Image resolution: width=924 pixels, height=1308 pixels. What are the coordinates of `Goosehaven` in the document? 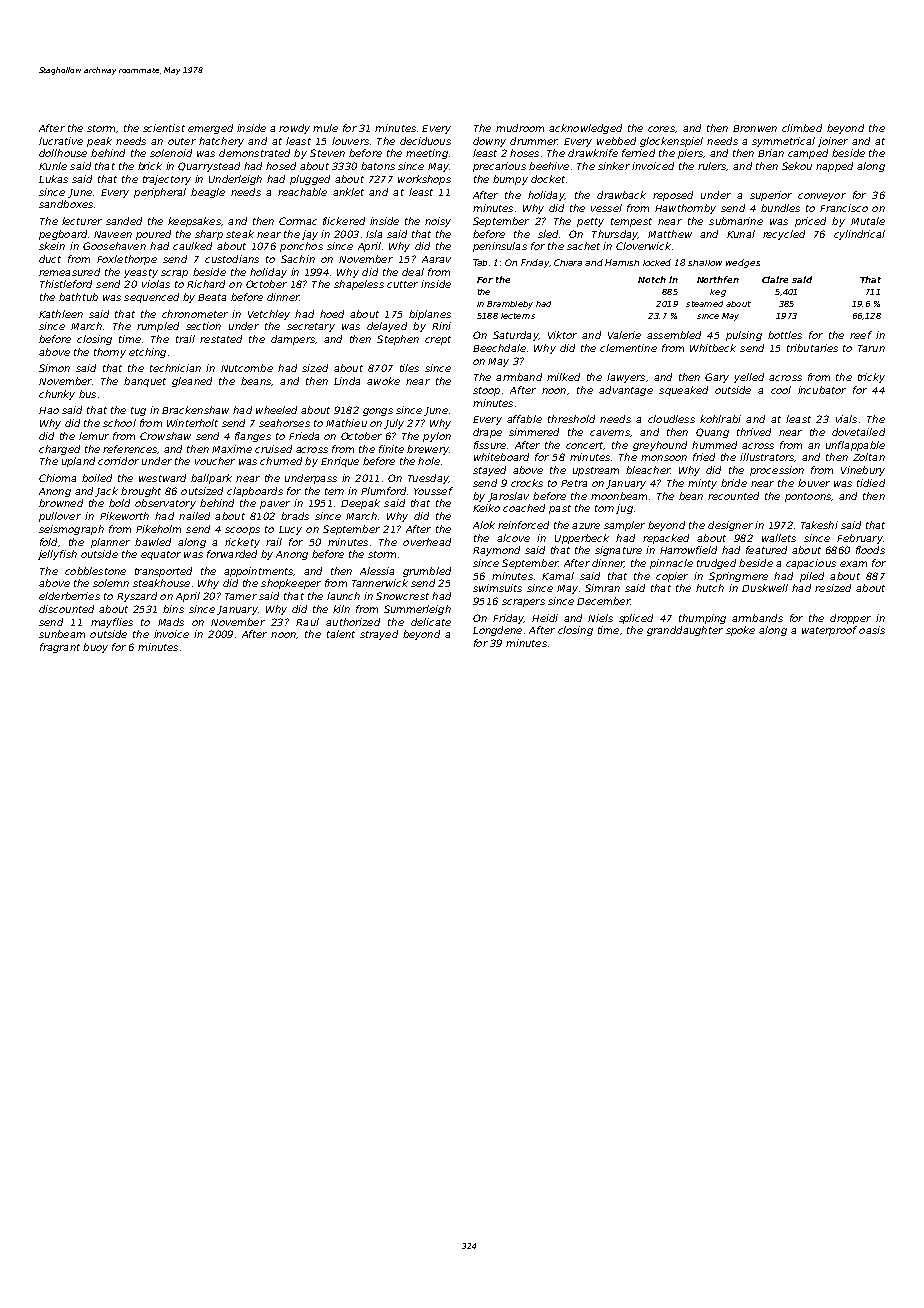 It's located at (114, 246).
